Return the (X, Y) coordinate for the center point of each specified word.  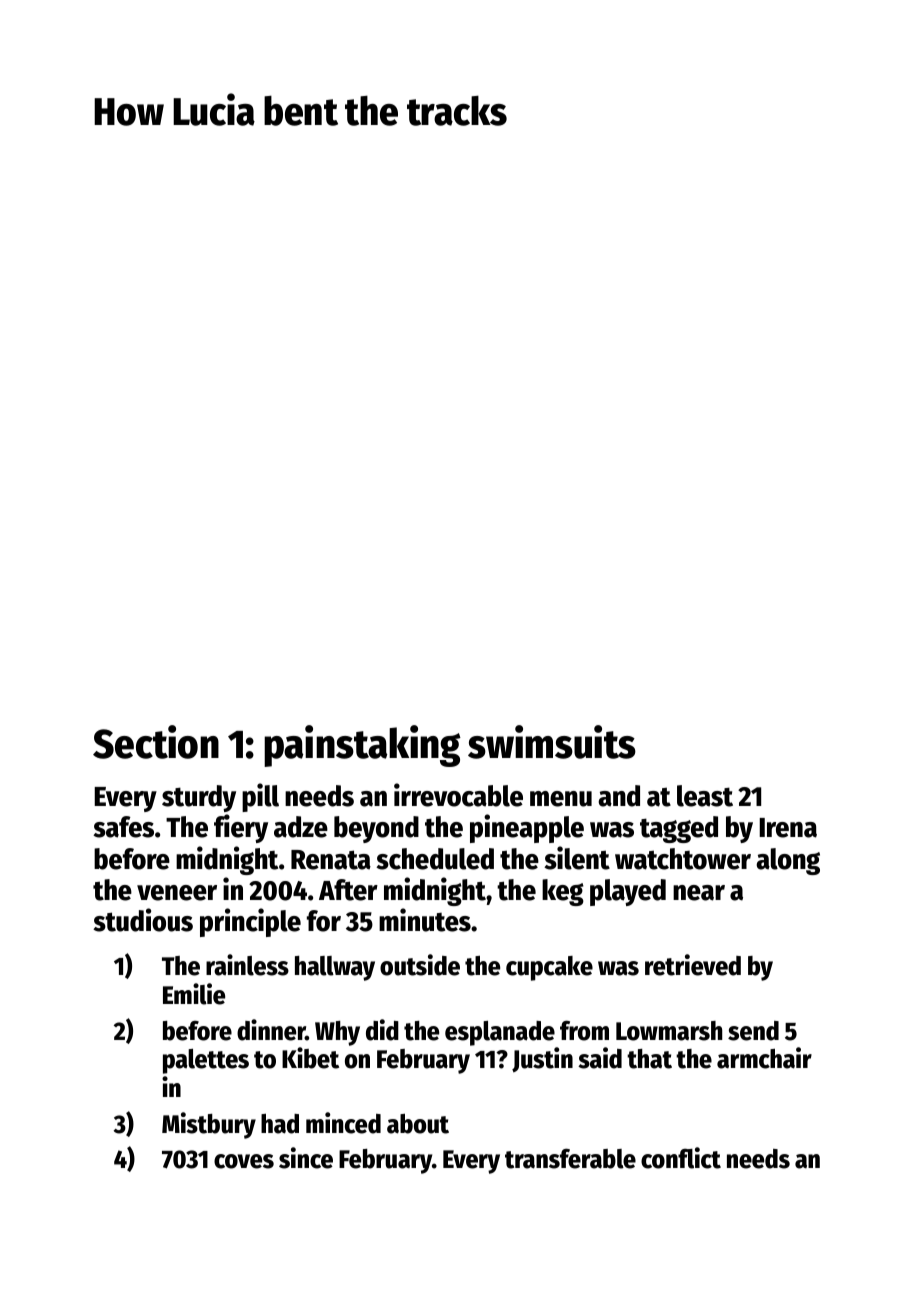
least (705, 796)
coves (244, 1161)
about (418, 1124)
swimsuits (552, 742)
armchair (764, 1058)
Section (156, 742)
